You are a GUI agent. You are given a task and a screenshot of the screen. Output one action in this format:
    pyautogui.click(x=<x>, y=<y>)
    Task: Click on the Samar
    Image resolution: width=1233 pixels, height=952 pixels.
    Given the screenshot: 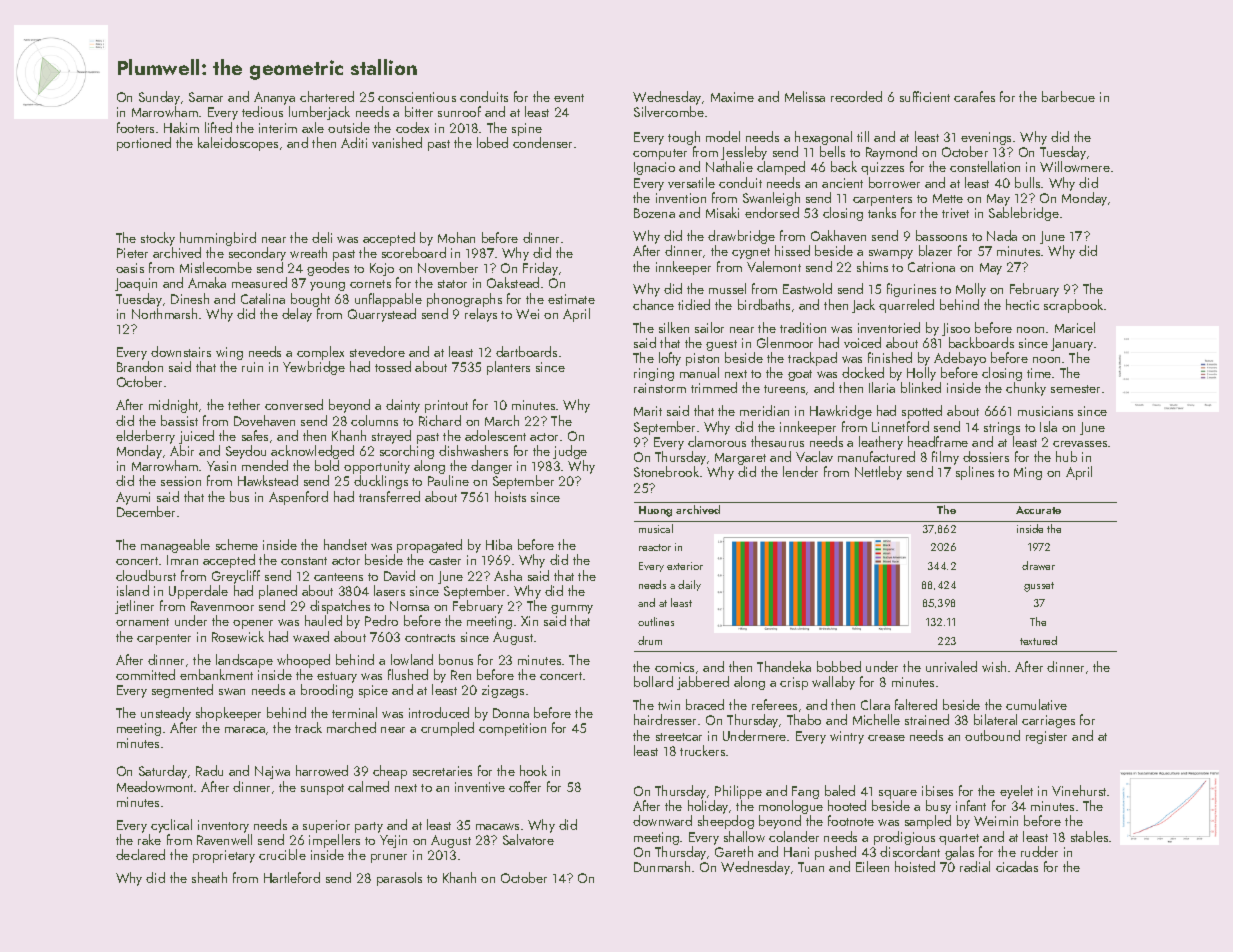 What is the action you would take?
    pyautogui.click(x=206, y=97)
